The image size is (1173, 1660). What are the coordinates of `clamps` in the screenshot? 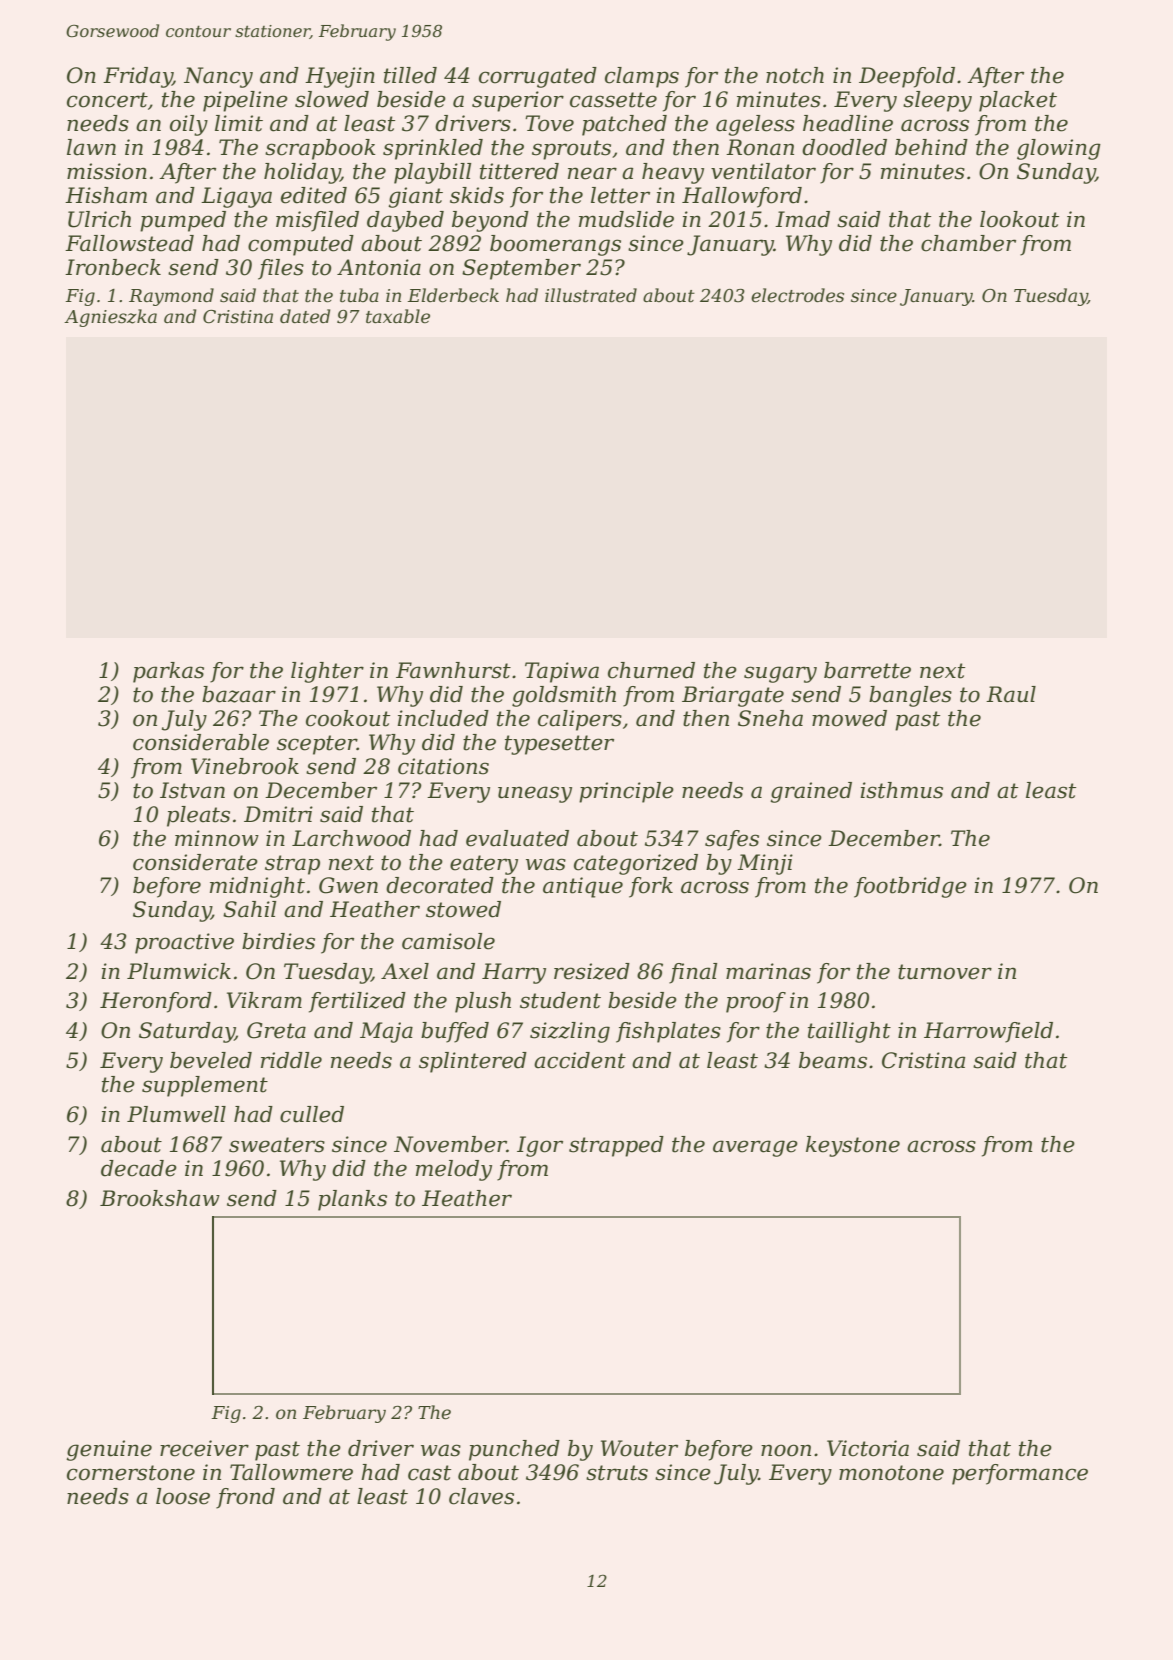 It's located at (642, 77).
